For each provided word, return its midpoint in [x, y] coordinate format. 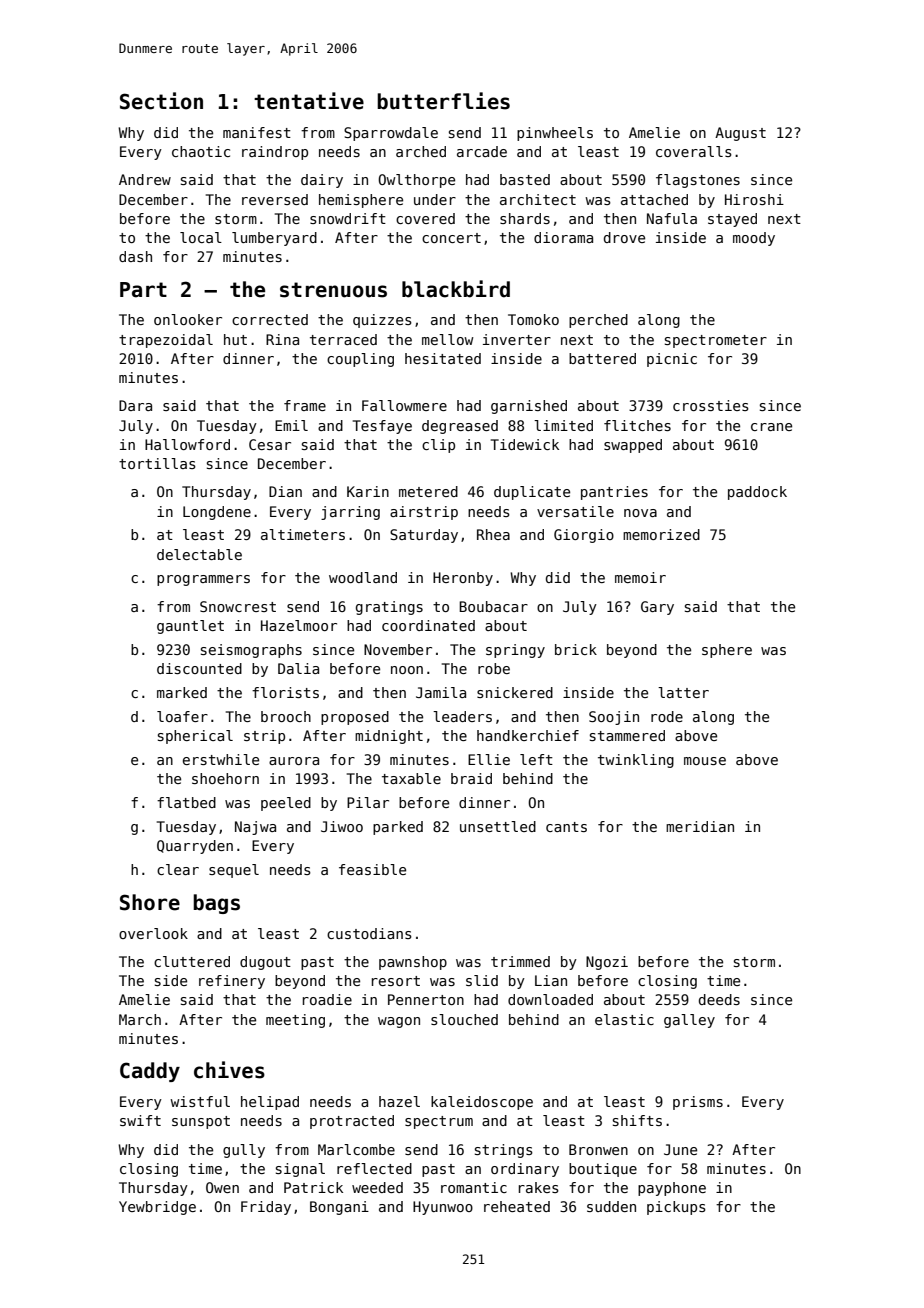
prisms [698, 1103]
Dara [135, 405]
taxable [411, 778]
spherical [195, 737]
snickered [515, 692]
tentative [309, 101]
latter [683, 692]
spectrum [439, 1122]
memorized [661, 534]
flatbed [186, 802]
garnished [529, 407]
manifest [257, 132]
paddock [757, 493]
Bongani [339, 1208]
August [740, 134]
